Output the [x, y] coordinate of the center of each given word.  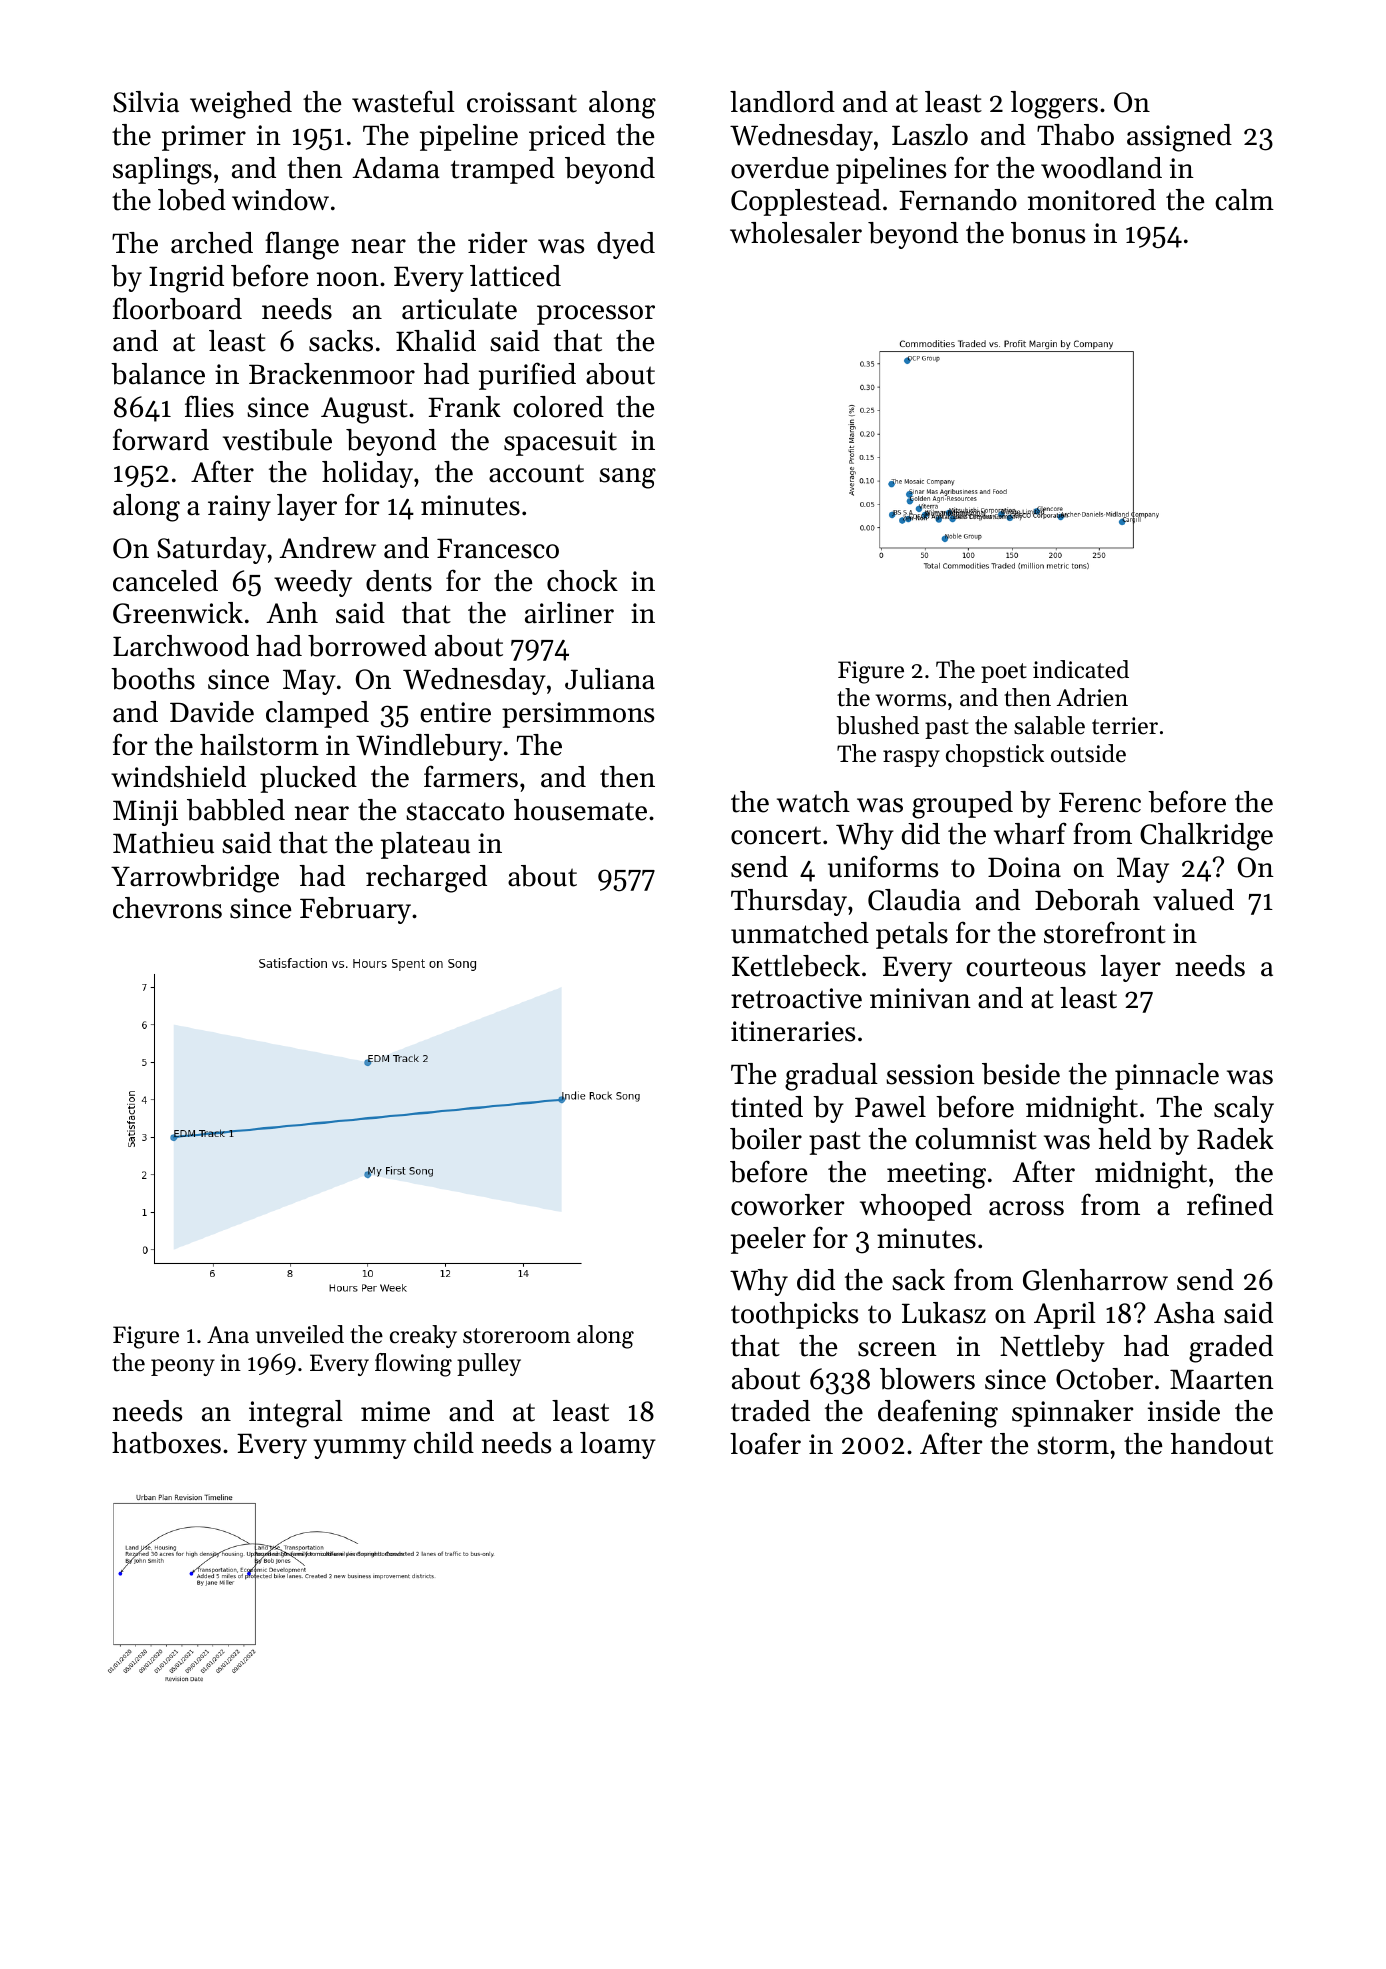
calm [1244, 200]
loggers [1054, 105]
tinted [767, 1107]
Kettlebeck [796, 966]
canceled [165, 581]
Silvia [146, 102]
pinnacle [1167, 1076]
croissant [522, 102]
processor [596, 315]
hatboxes [166, 1443]
